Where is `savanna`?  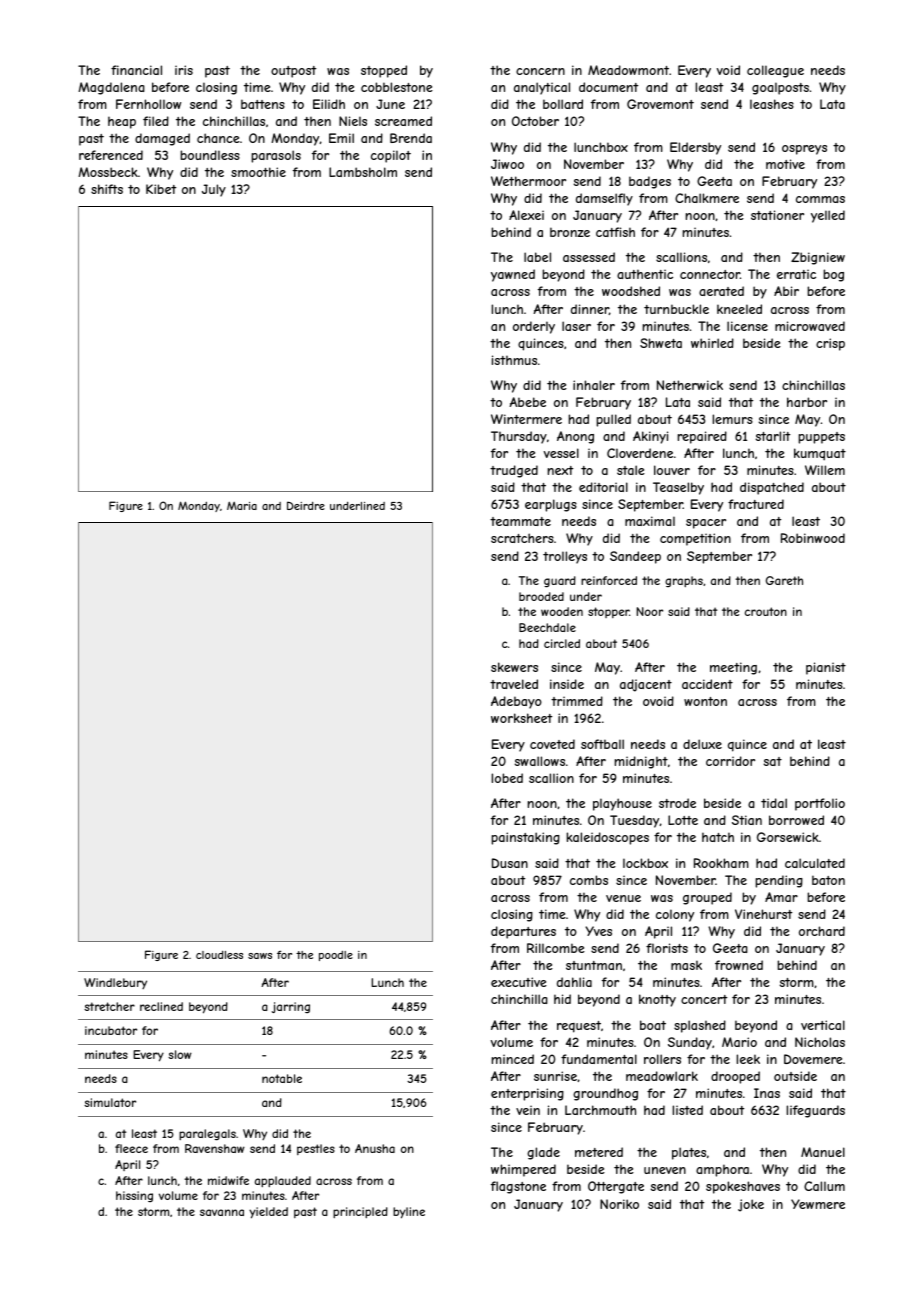 savanna is located at coordinates (222, 1212).
